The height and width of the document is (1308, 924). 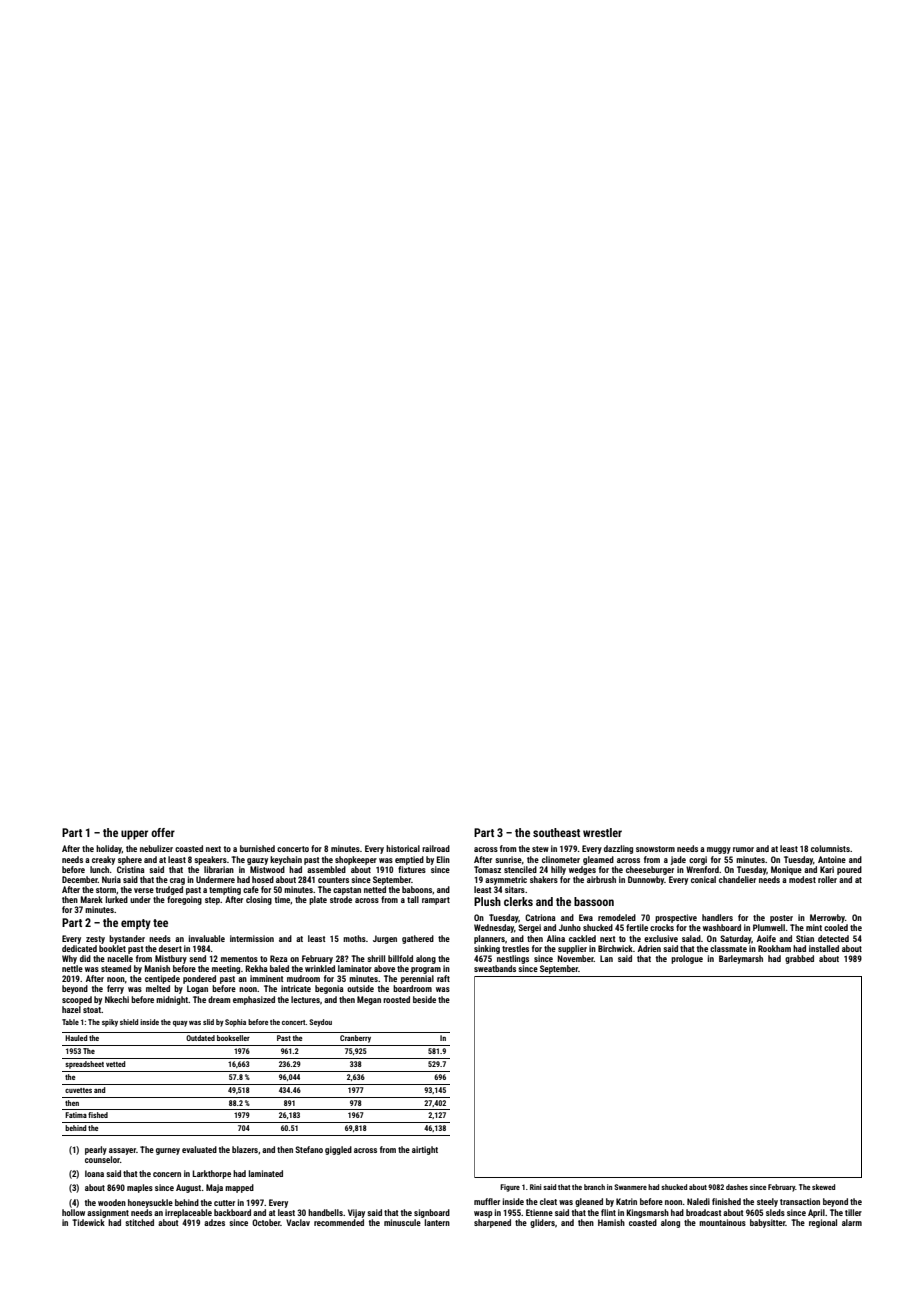 I want to click on columnists, so click(x=830, y=848).
